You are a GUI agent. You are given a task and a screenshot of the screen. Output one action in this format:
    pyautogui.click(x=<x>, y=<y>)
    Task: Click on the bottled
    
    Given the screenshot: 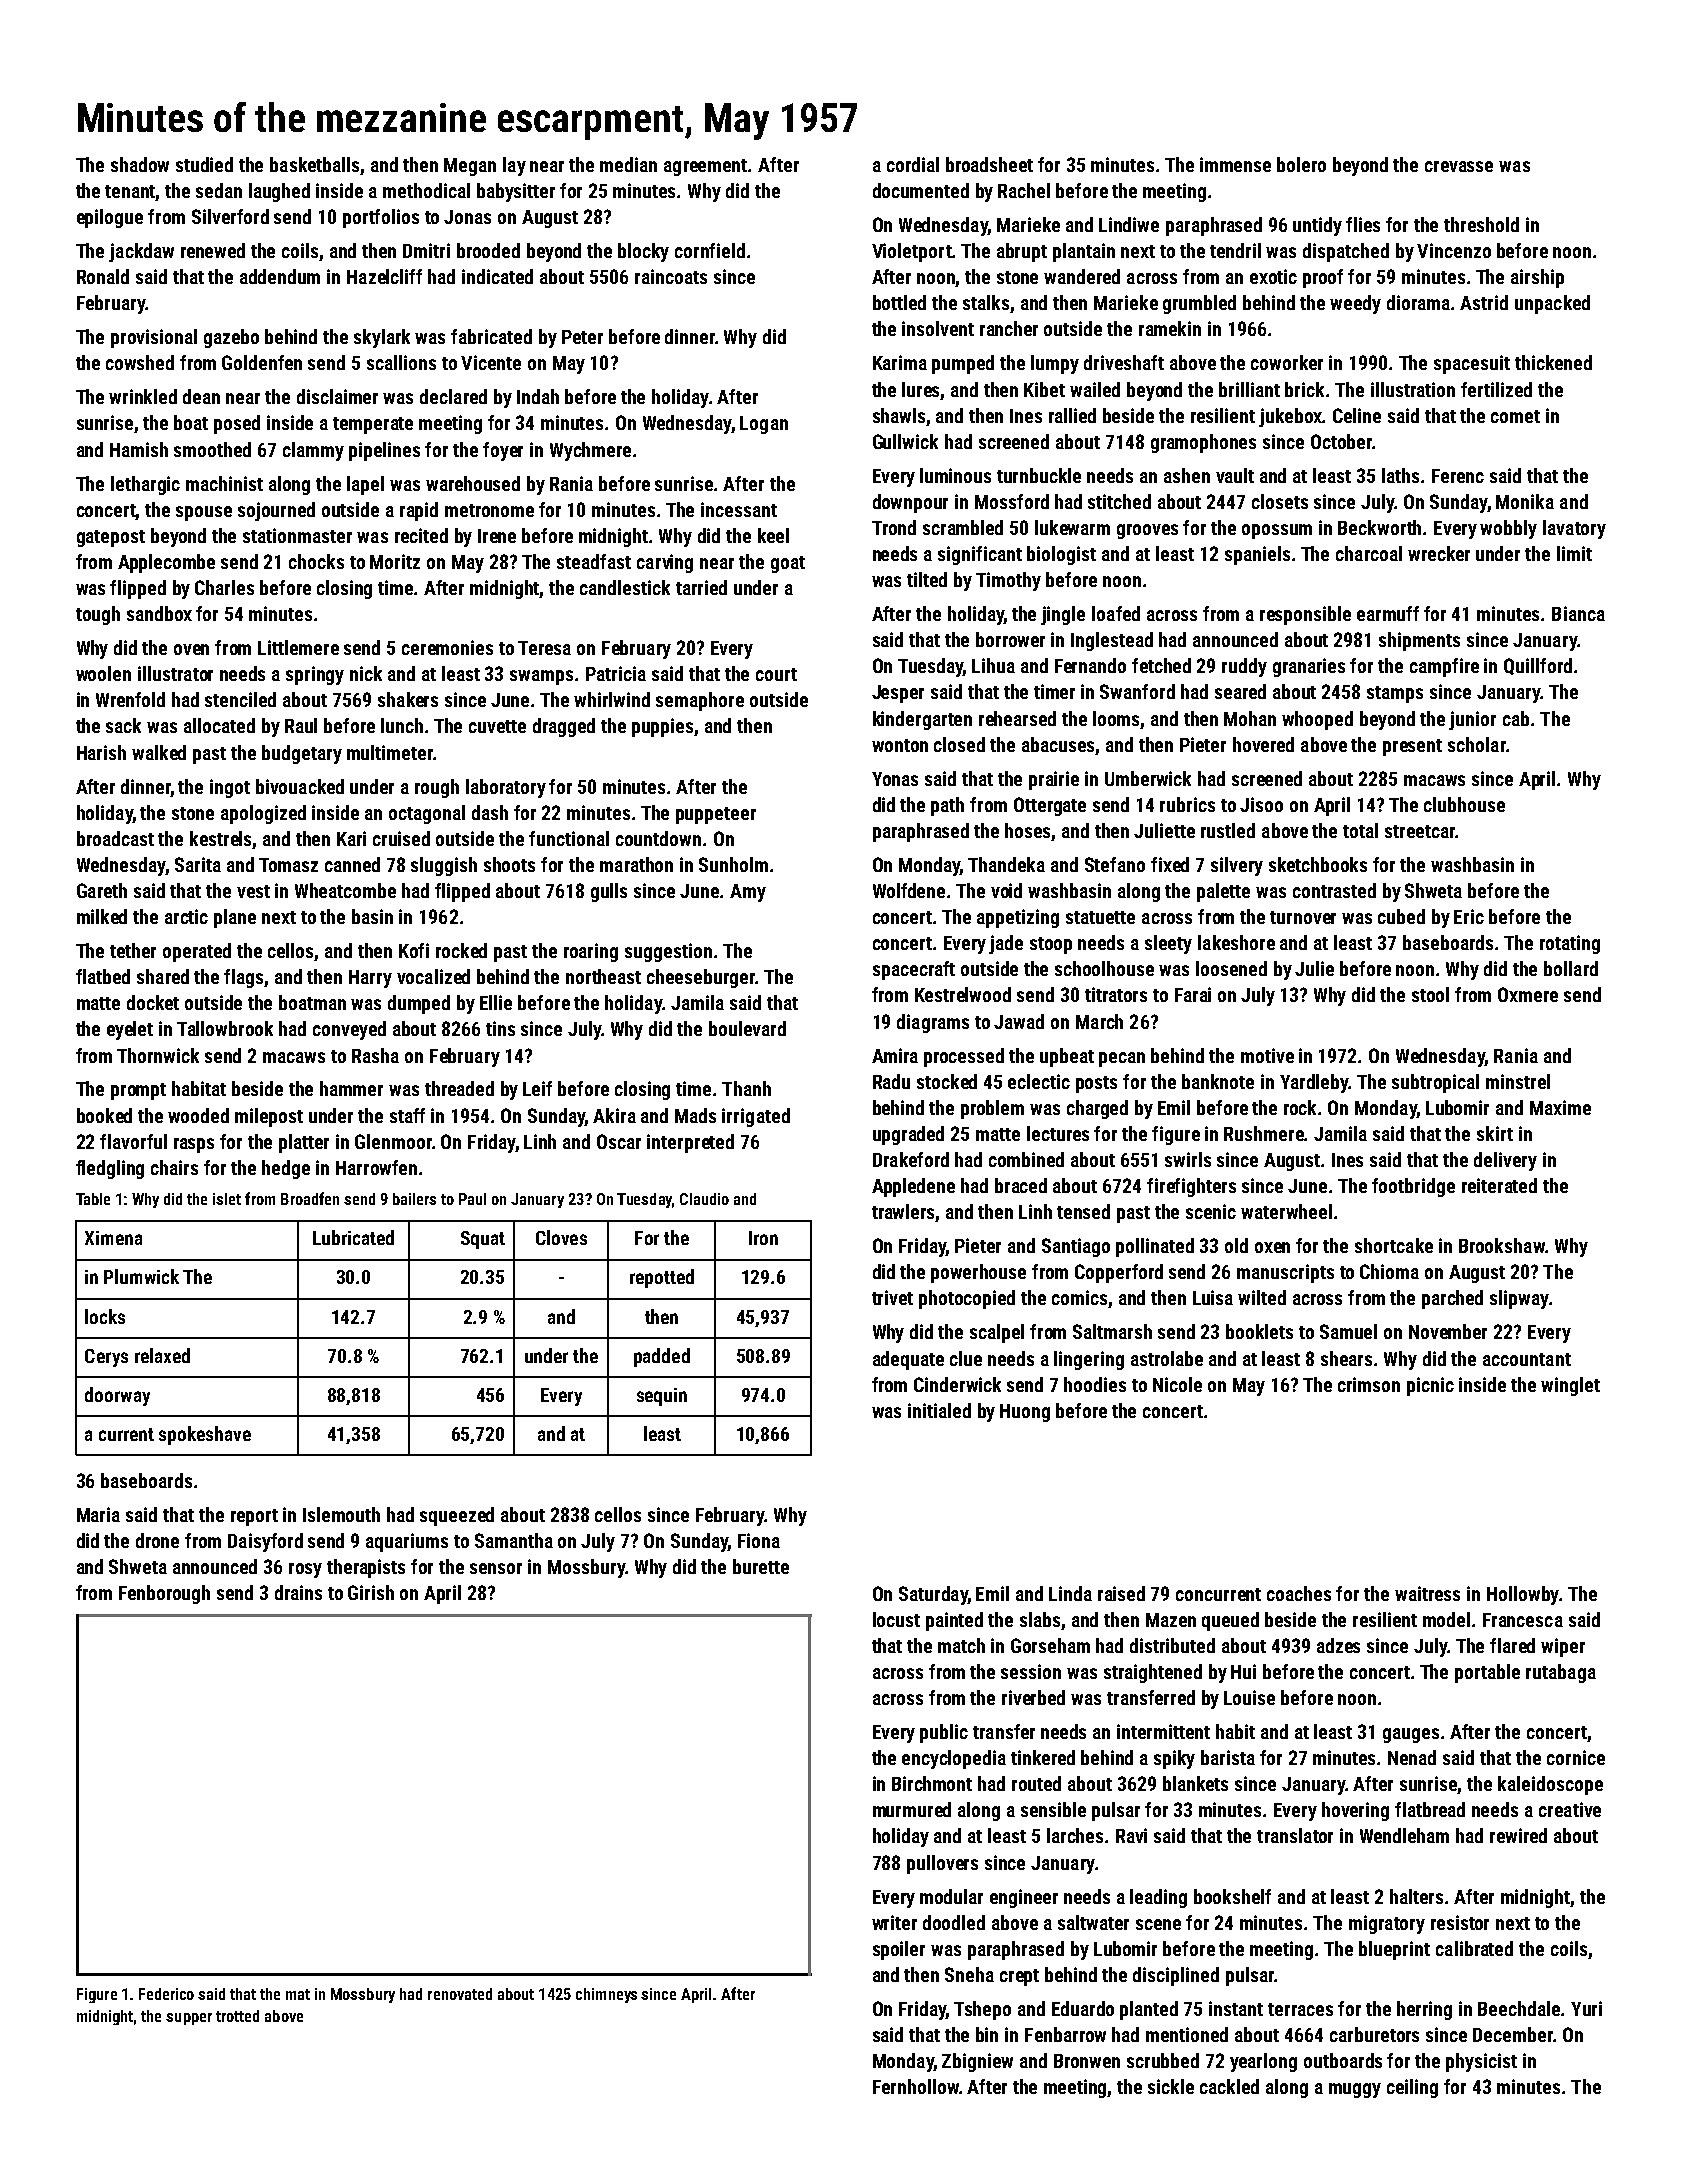 What is the action you would take?
    pyautogui.click(x=899, y=302)
